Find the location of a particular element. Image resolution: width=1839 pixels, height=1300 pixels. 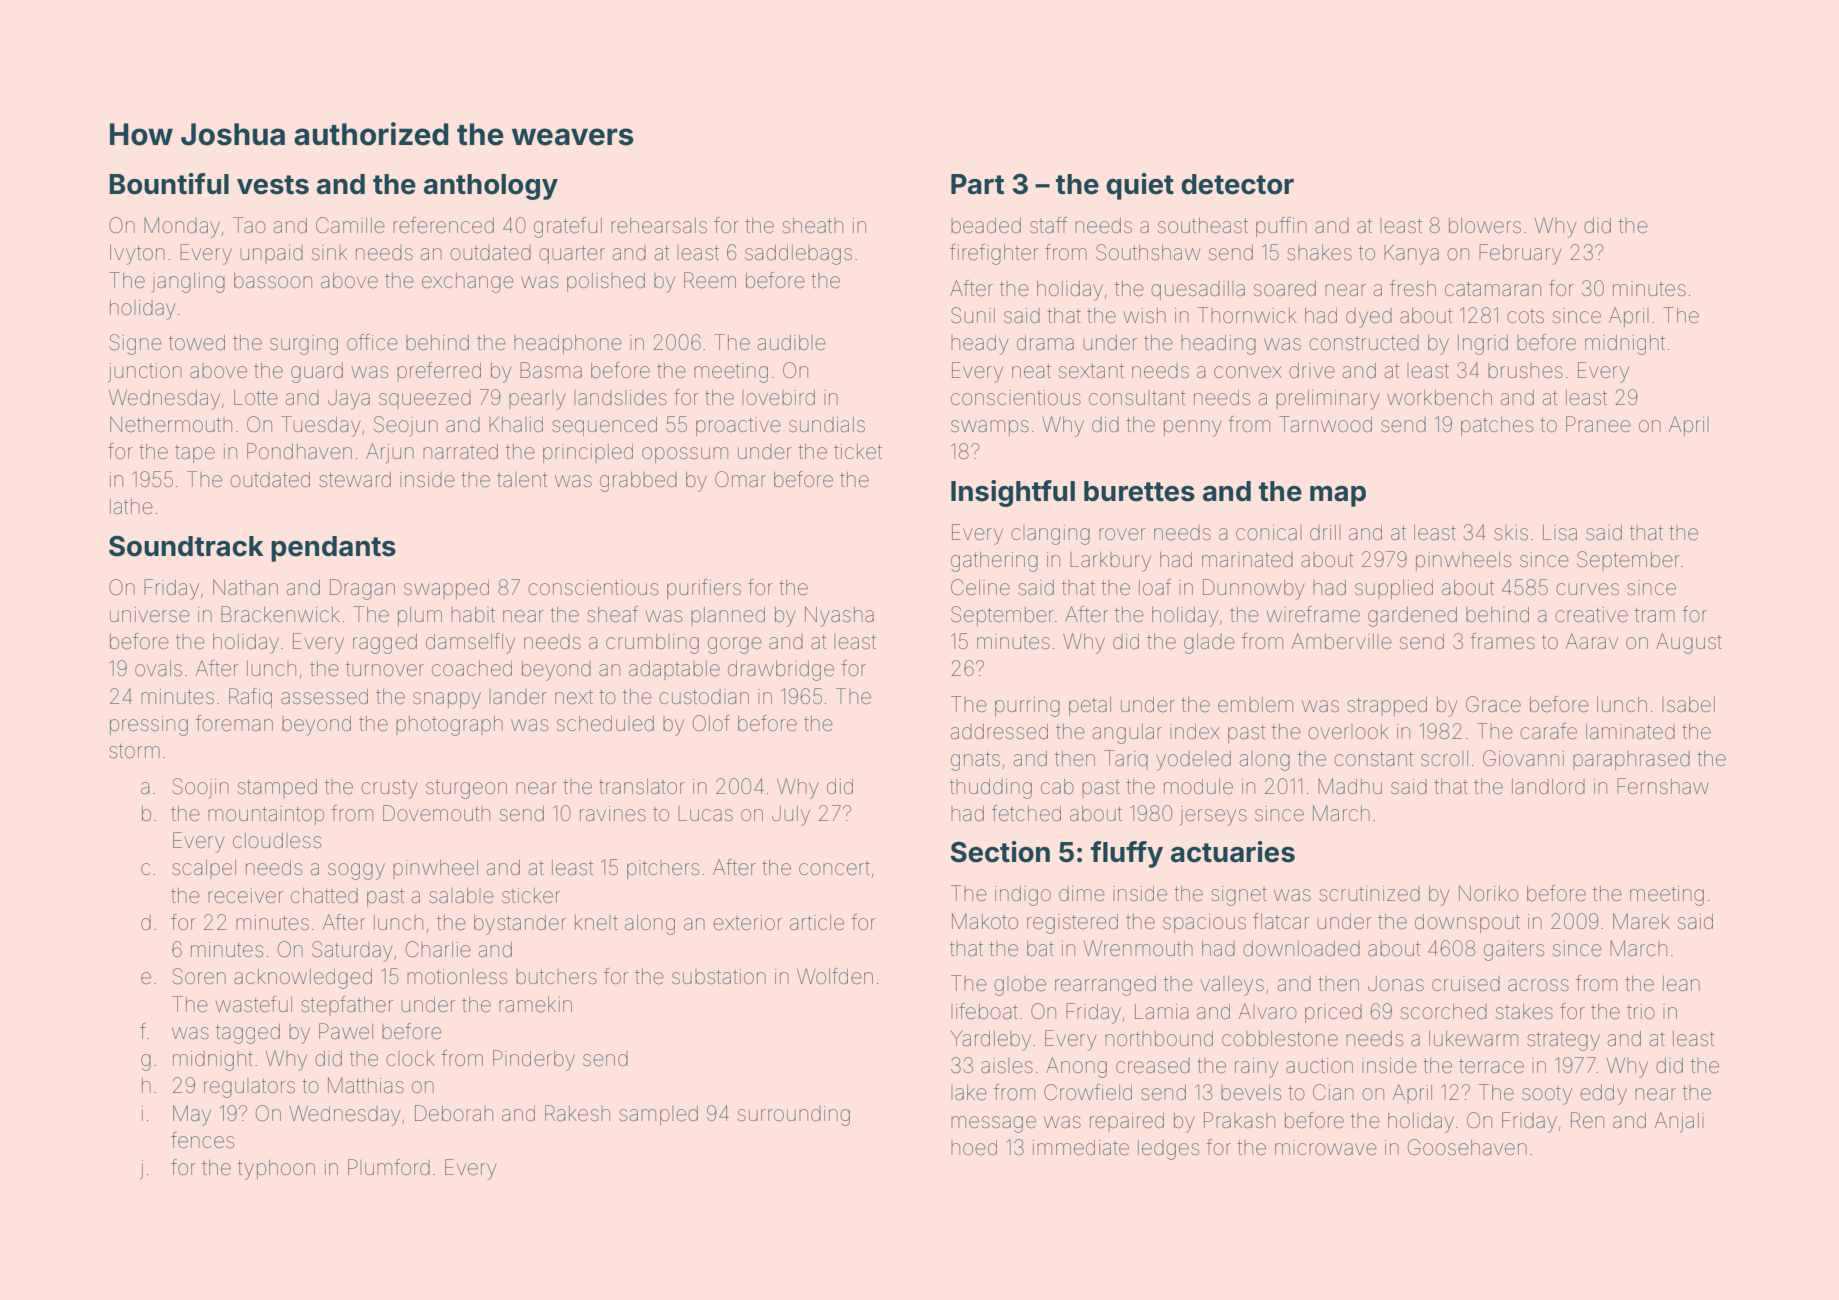

catamaran is located at coordinates (1493, 289).
